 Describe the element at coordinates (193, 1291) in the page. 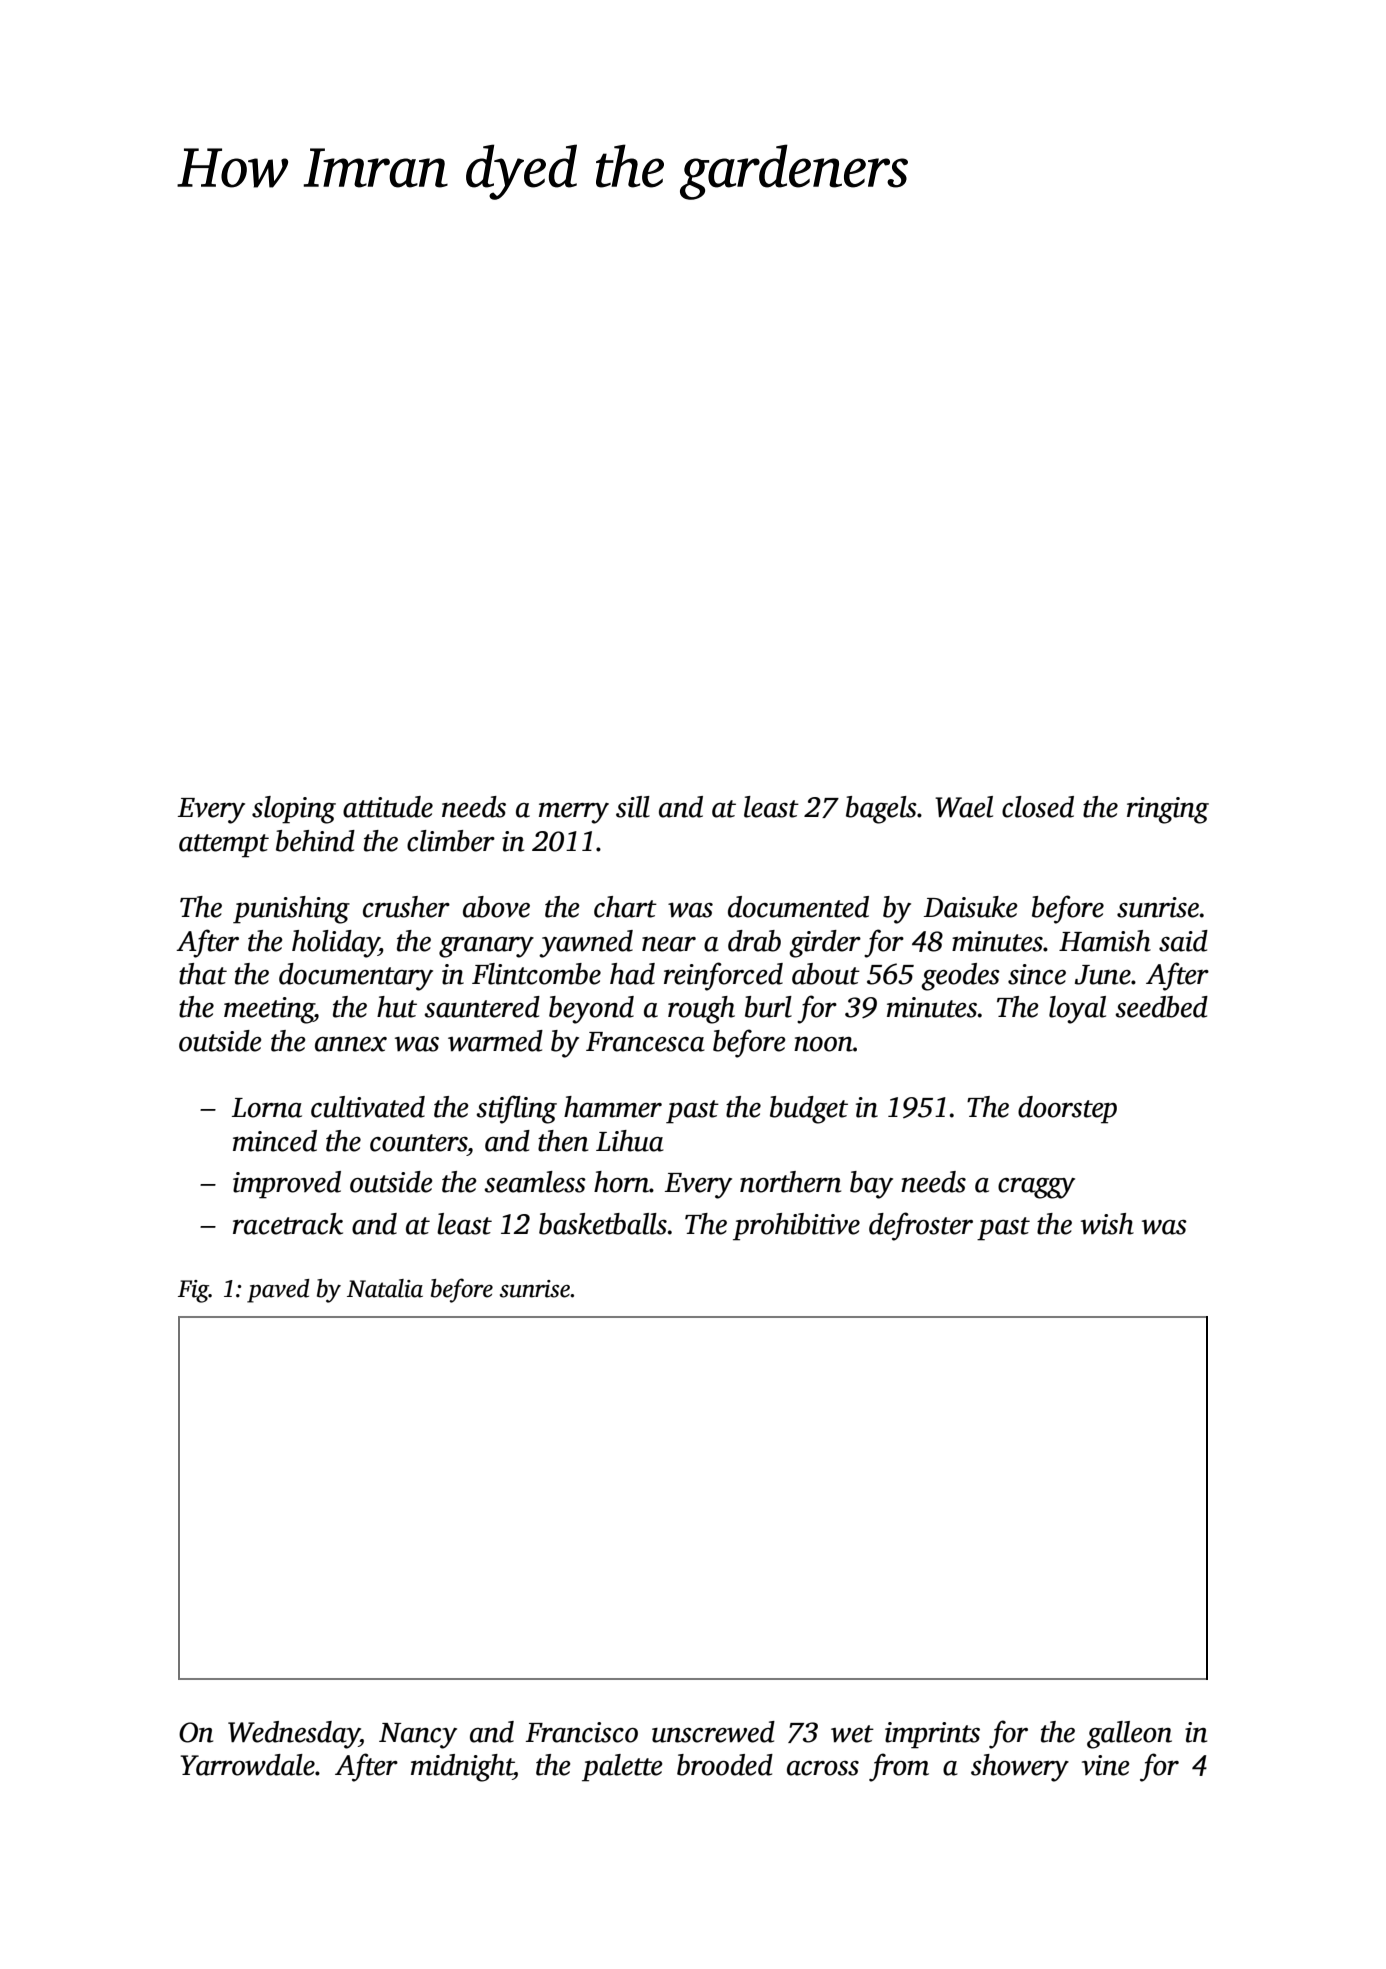

I see `Fig` at that location.
